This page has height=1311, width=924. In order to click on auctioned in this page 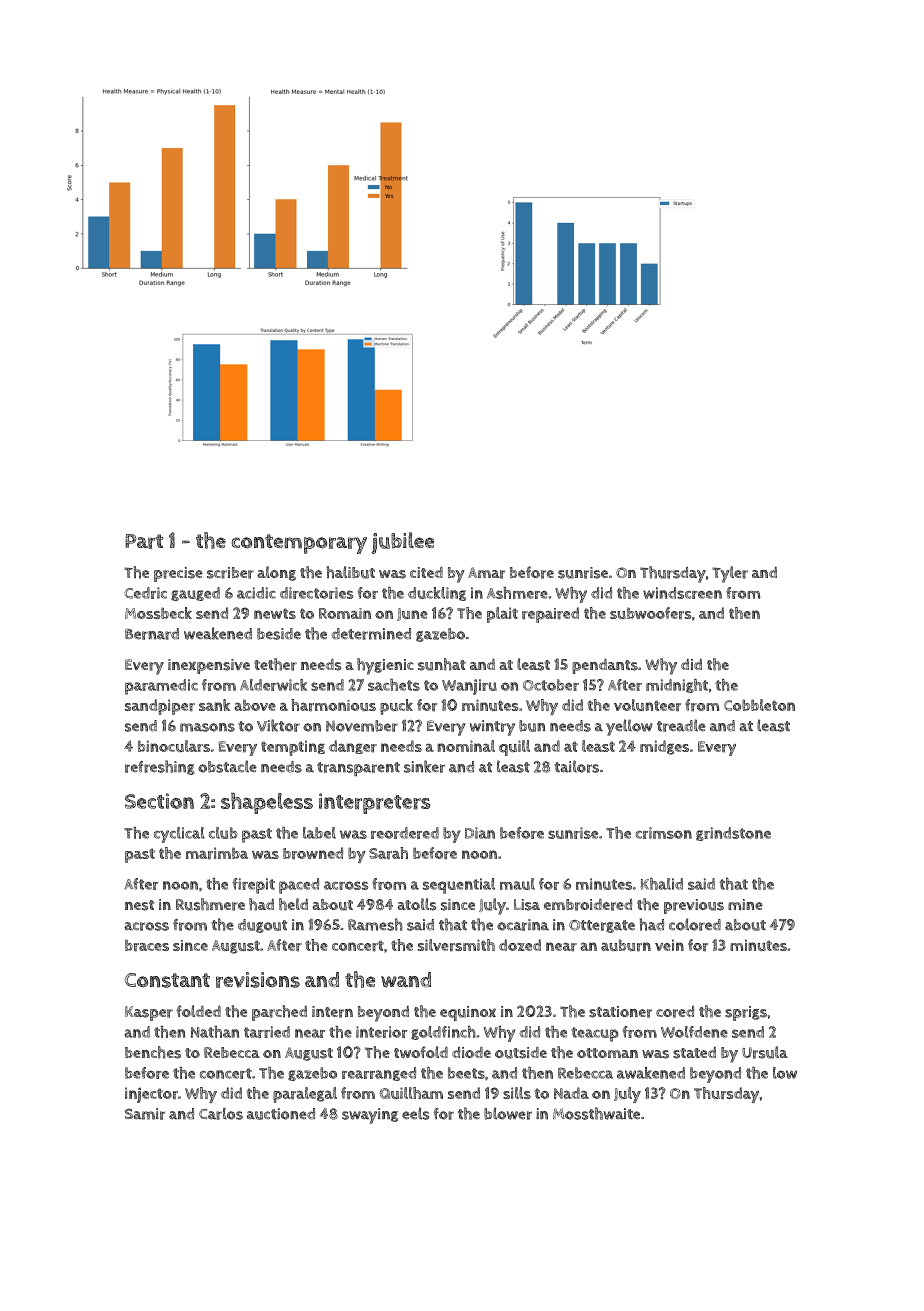, I will do `click(281, 1114)`.
